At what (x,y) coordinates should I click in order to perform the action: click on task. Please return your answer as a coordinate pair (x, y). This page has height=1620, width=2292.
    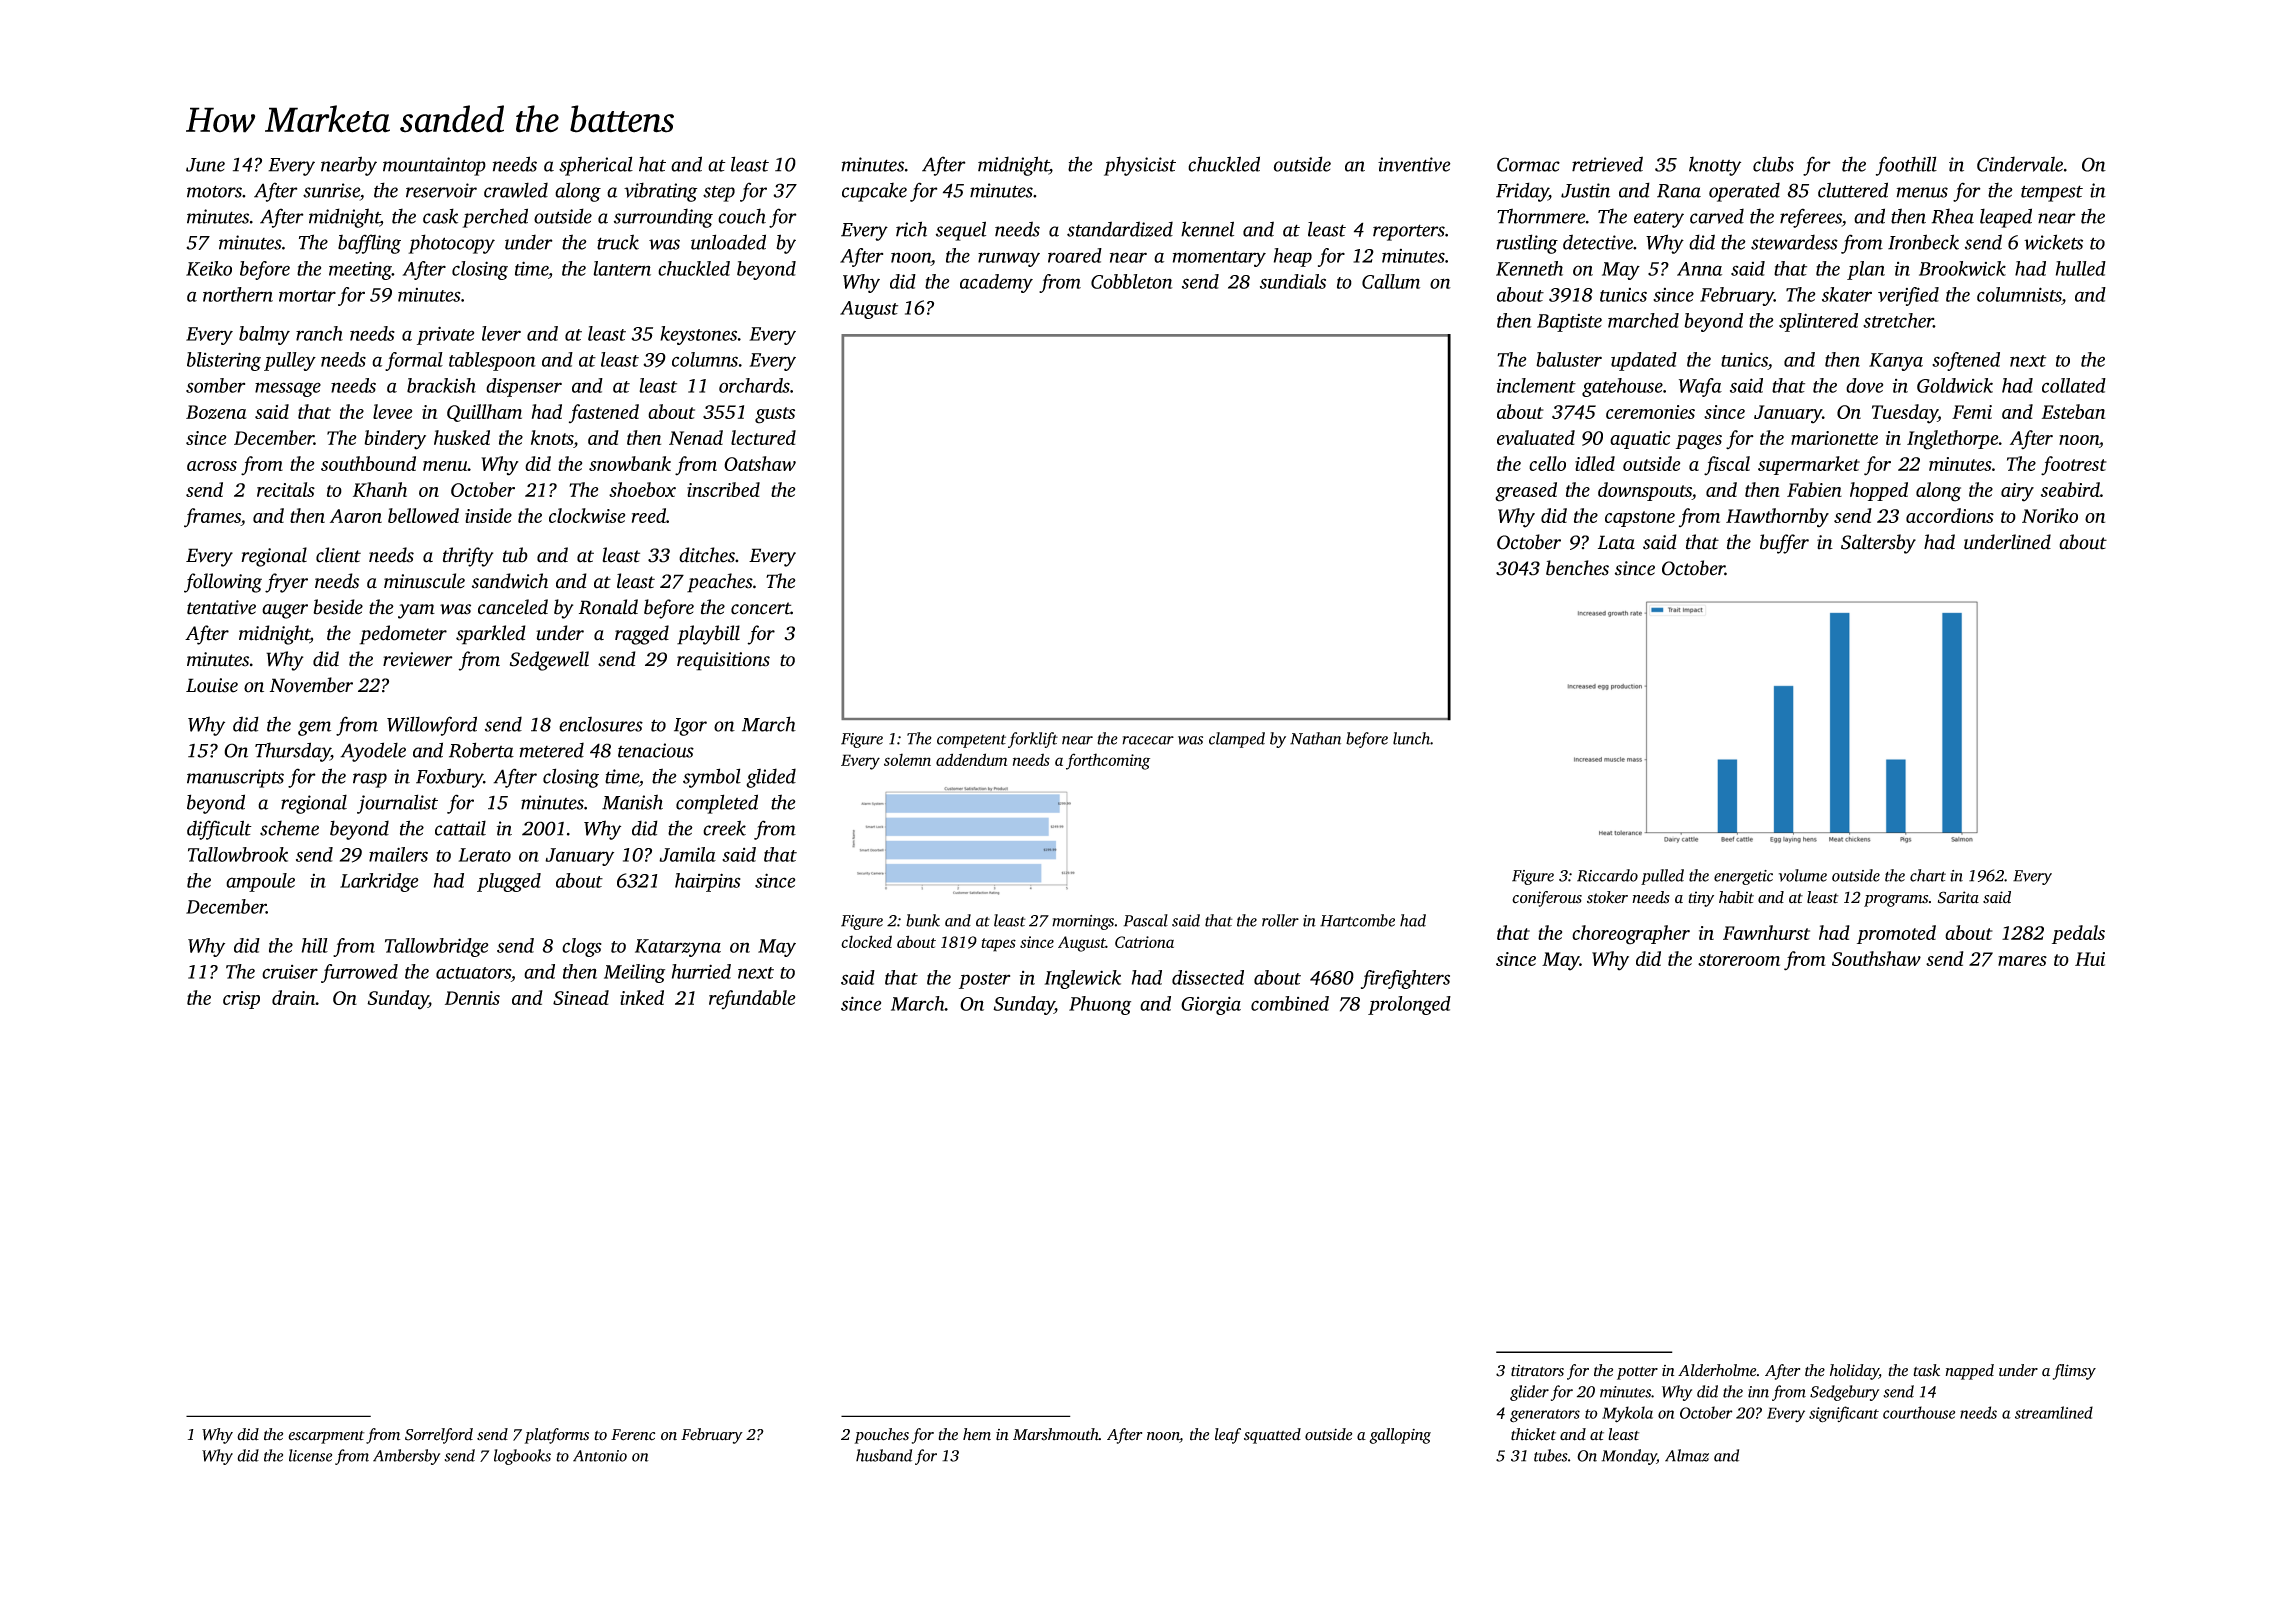
    Looking at the image, I should click on (1926, 1370).
